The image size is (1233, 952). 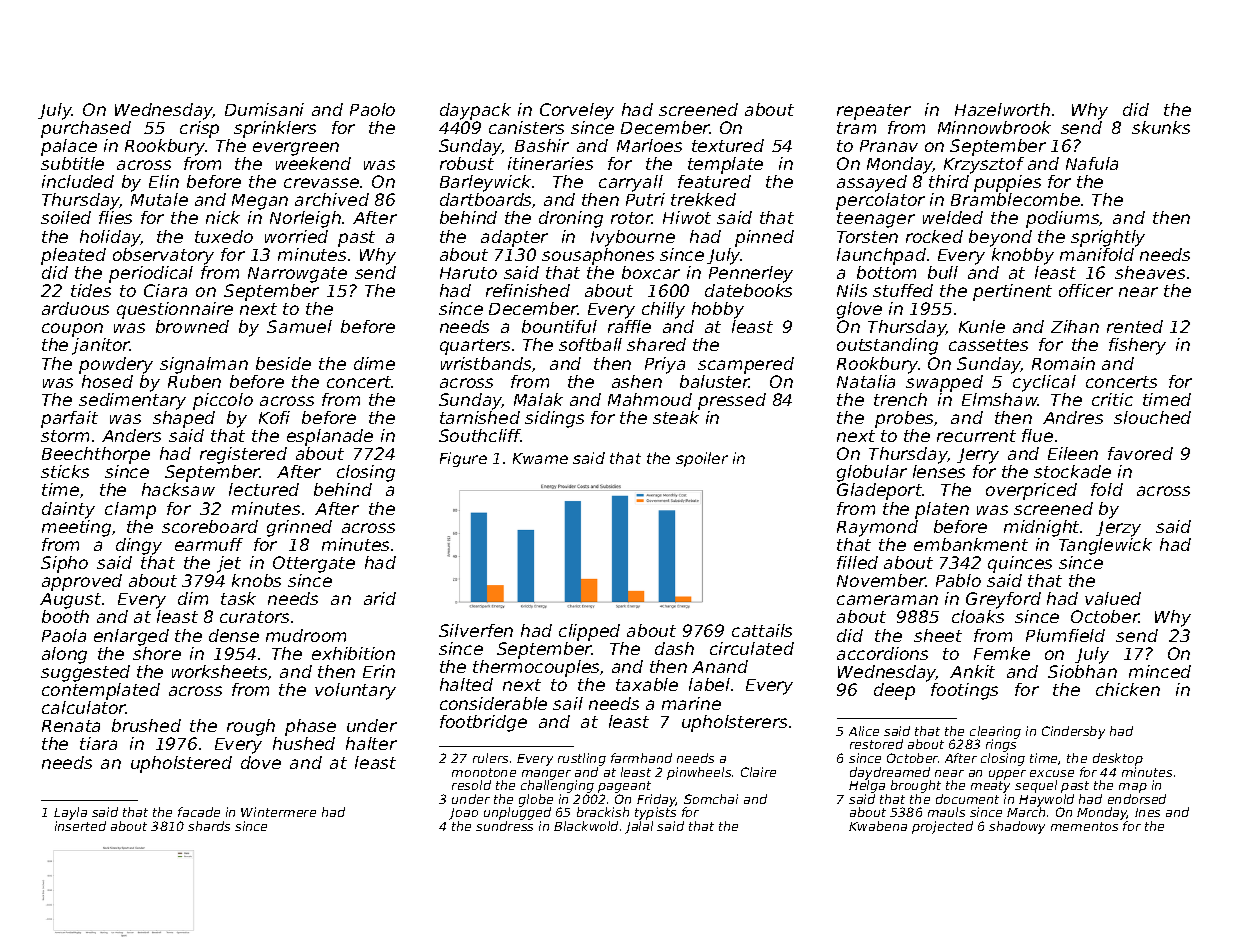 What do you see at coordinates (864, 731) in the screenshot?
I see `Alice` at bounding box center [864, 731].
